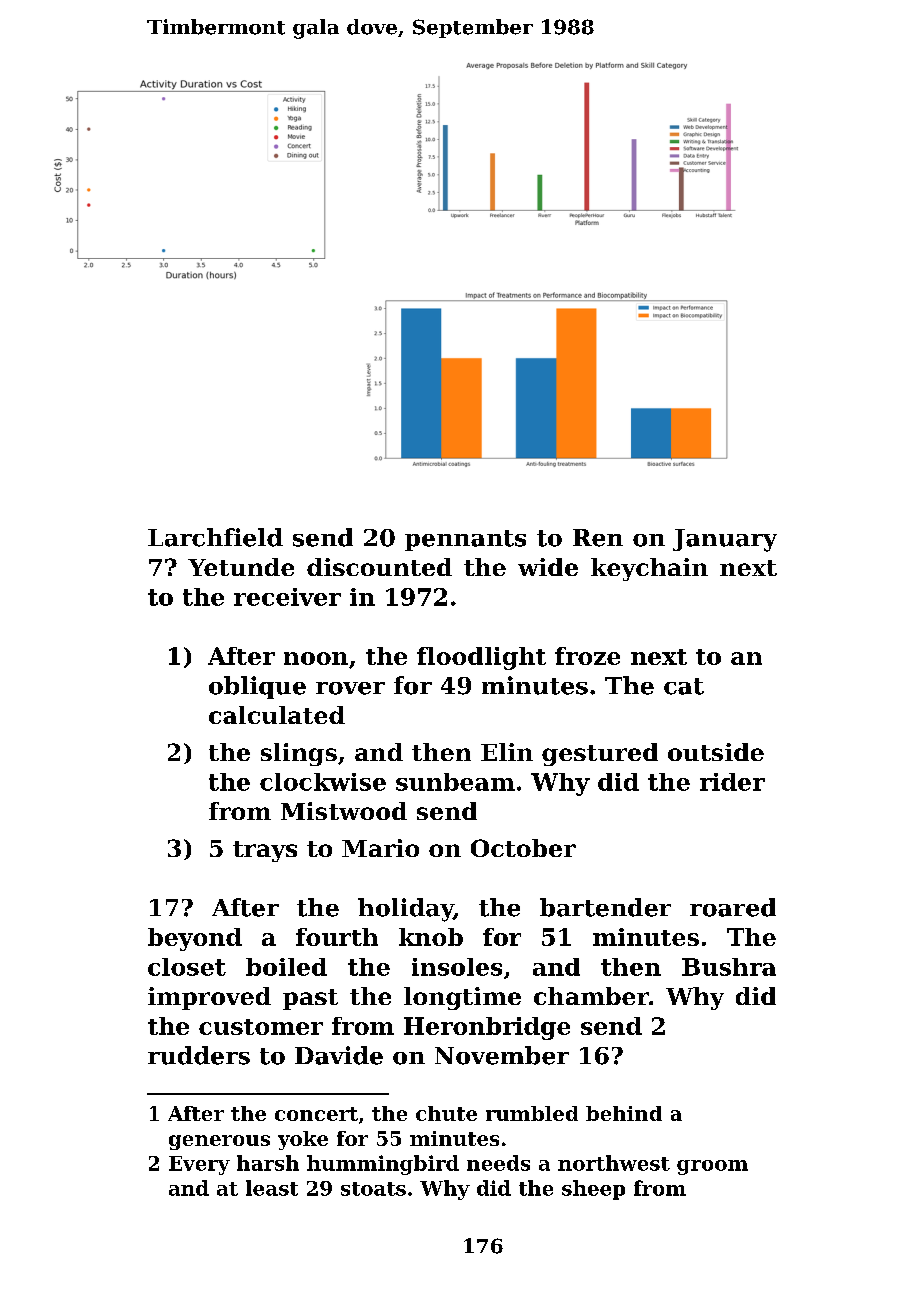 The width and height of the page is (924, 1311). I want to click on groom, so click(712, 1167).
